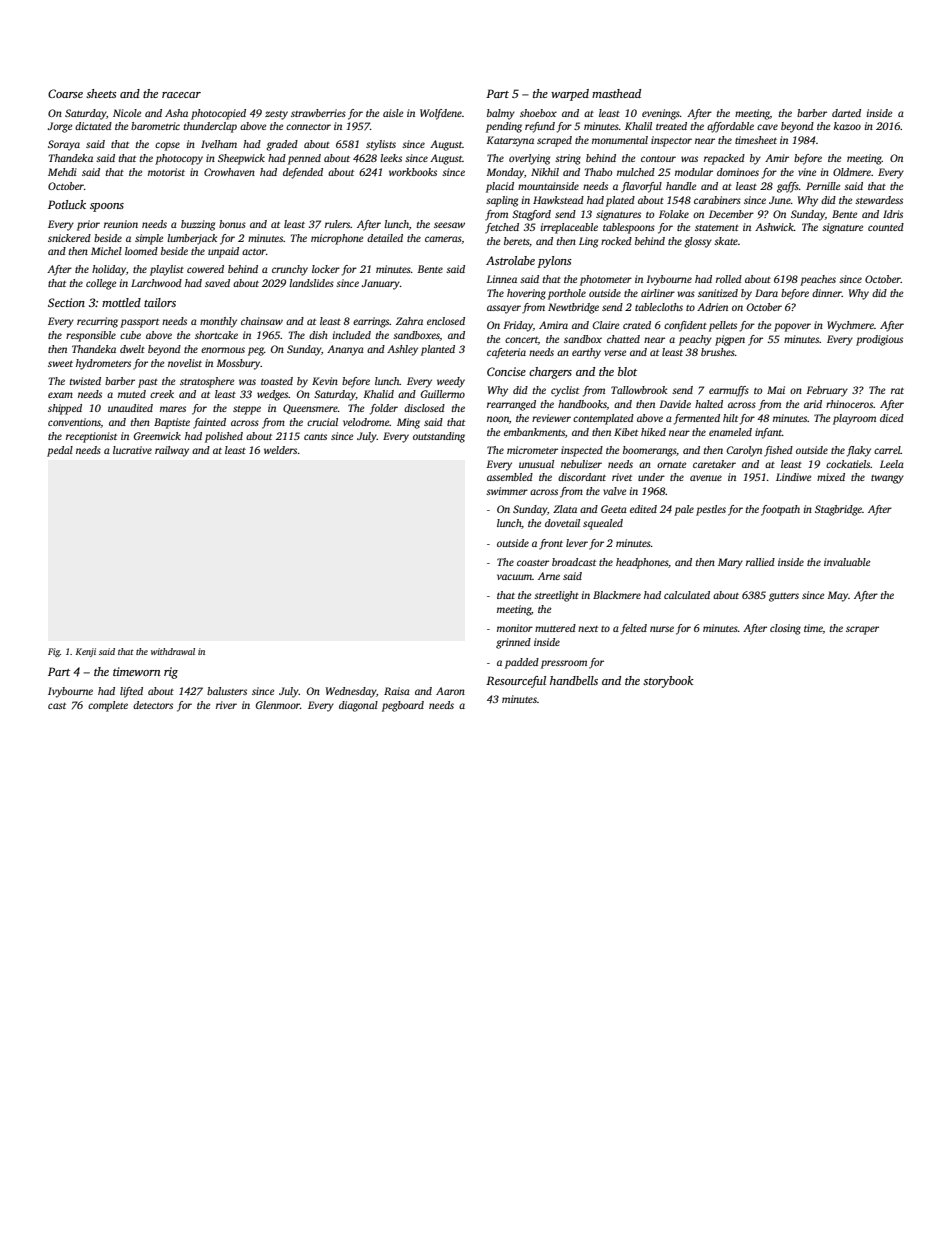 This screenshot has height=1233, width=952. I want to click on darted, so click(846, 113).
